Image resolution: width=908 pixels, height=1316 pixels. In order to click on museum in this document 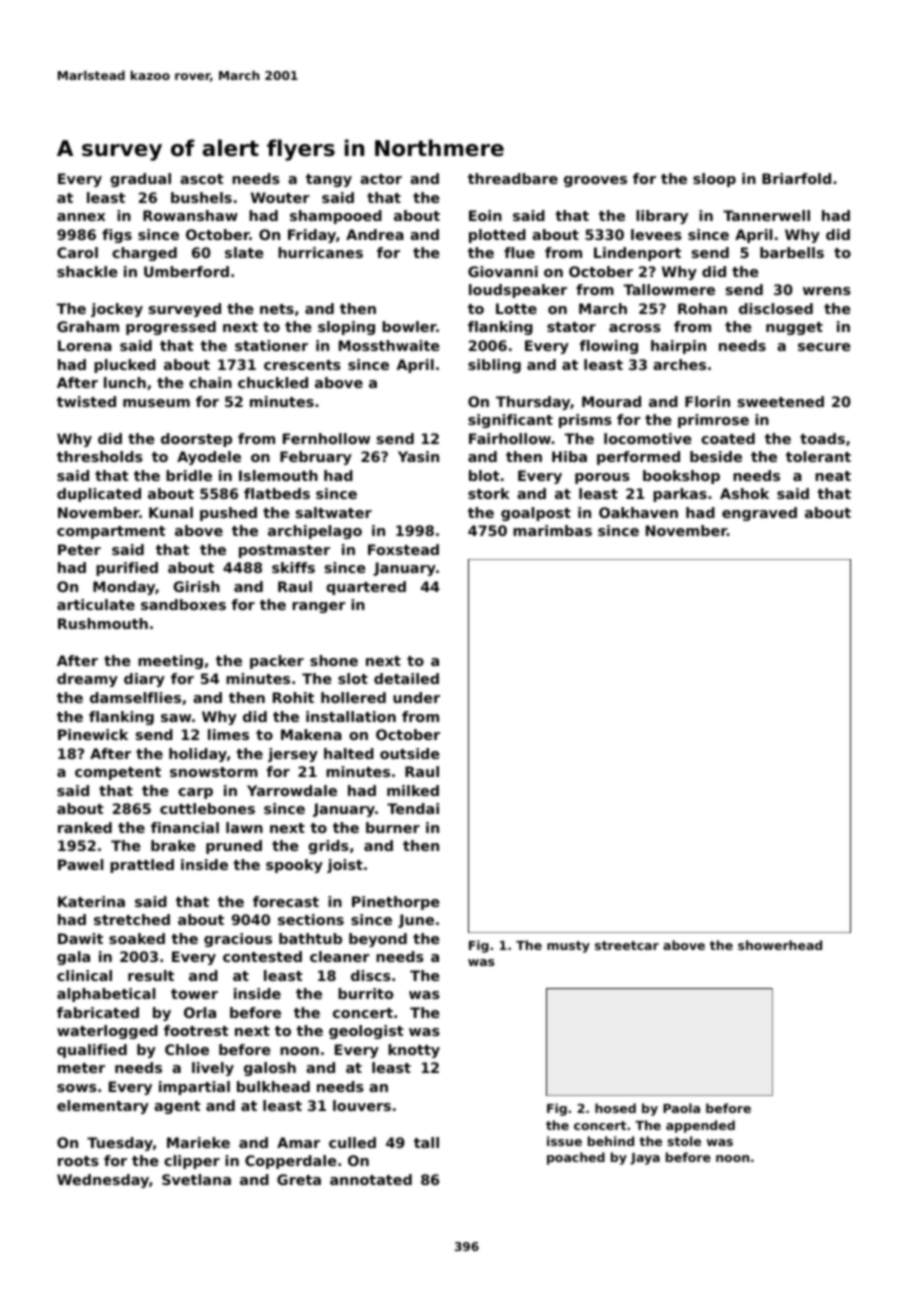, I will do `click(156, 403)`.
